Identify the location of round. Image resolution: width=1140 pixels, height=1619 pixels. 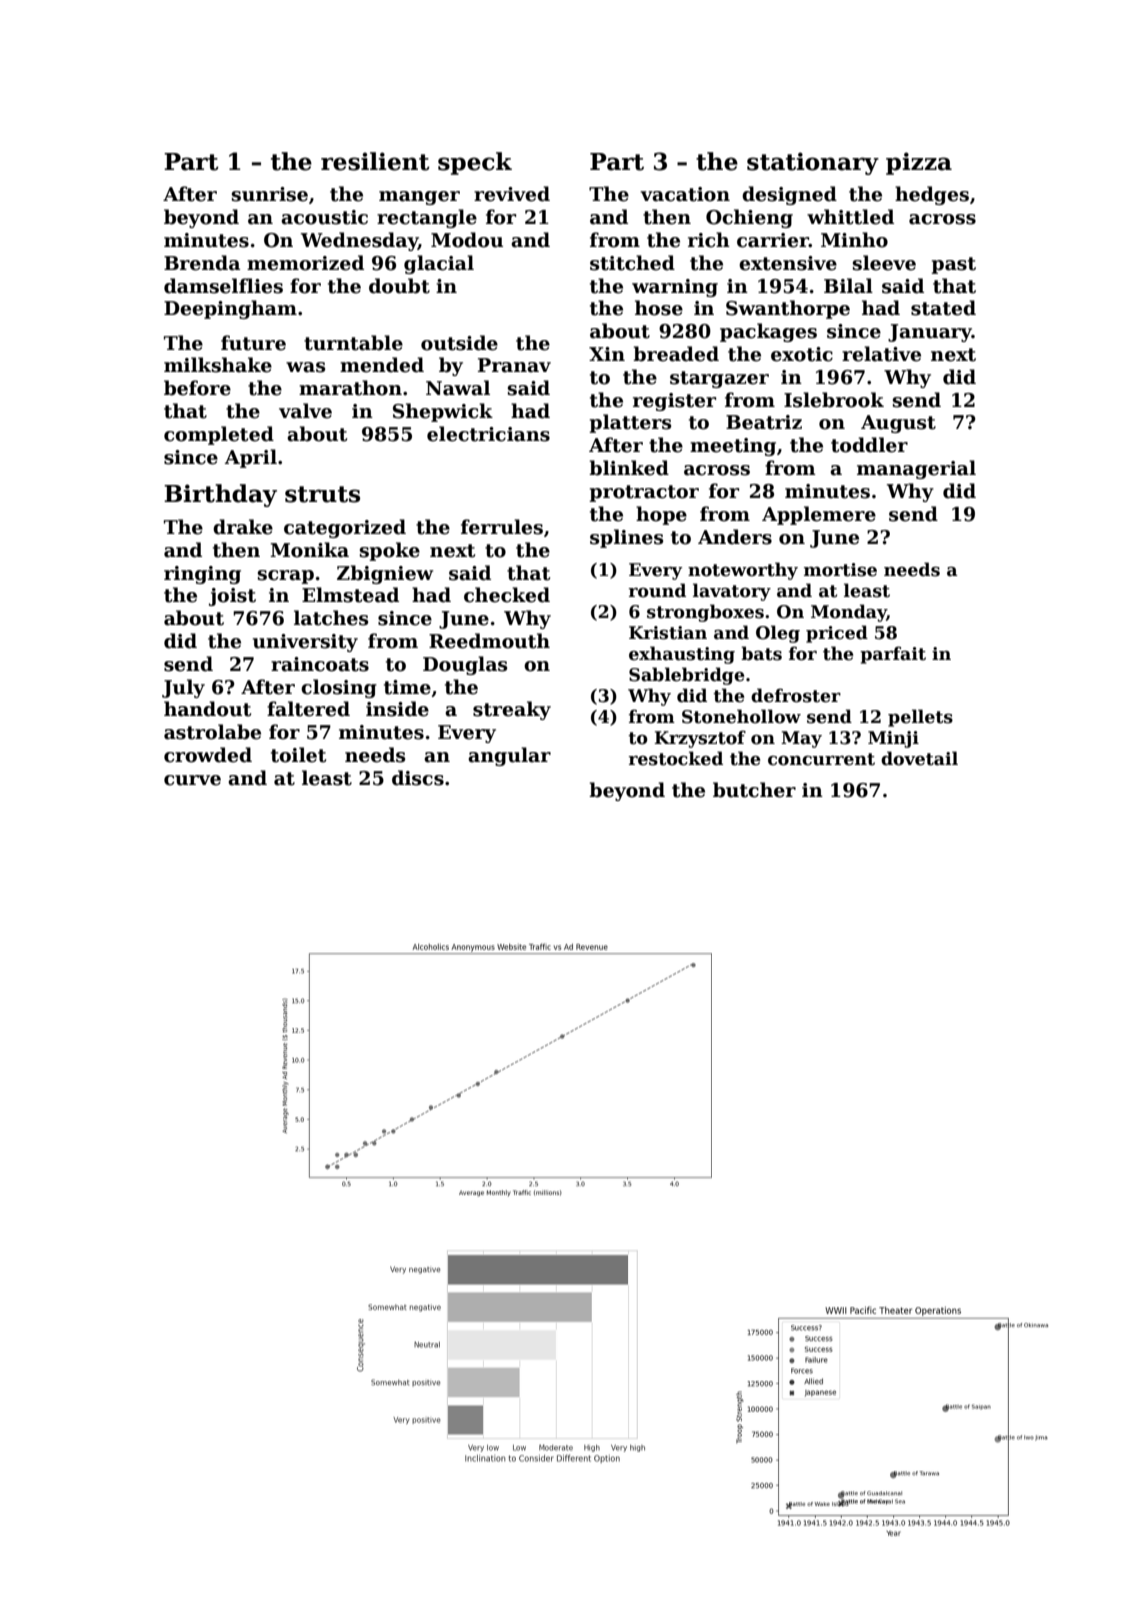
(657, 590).
